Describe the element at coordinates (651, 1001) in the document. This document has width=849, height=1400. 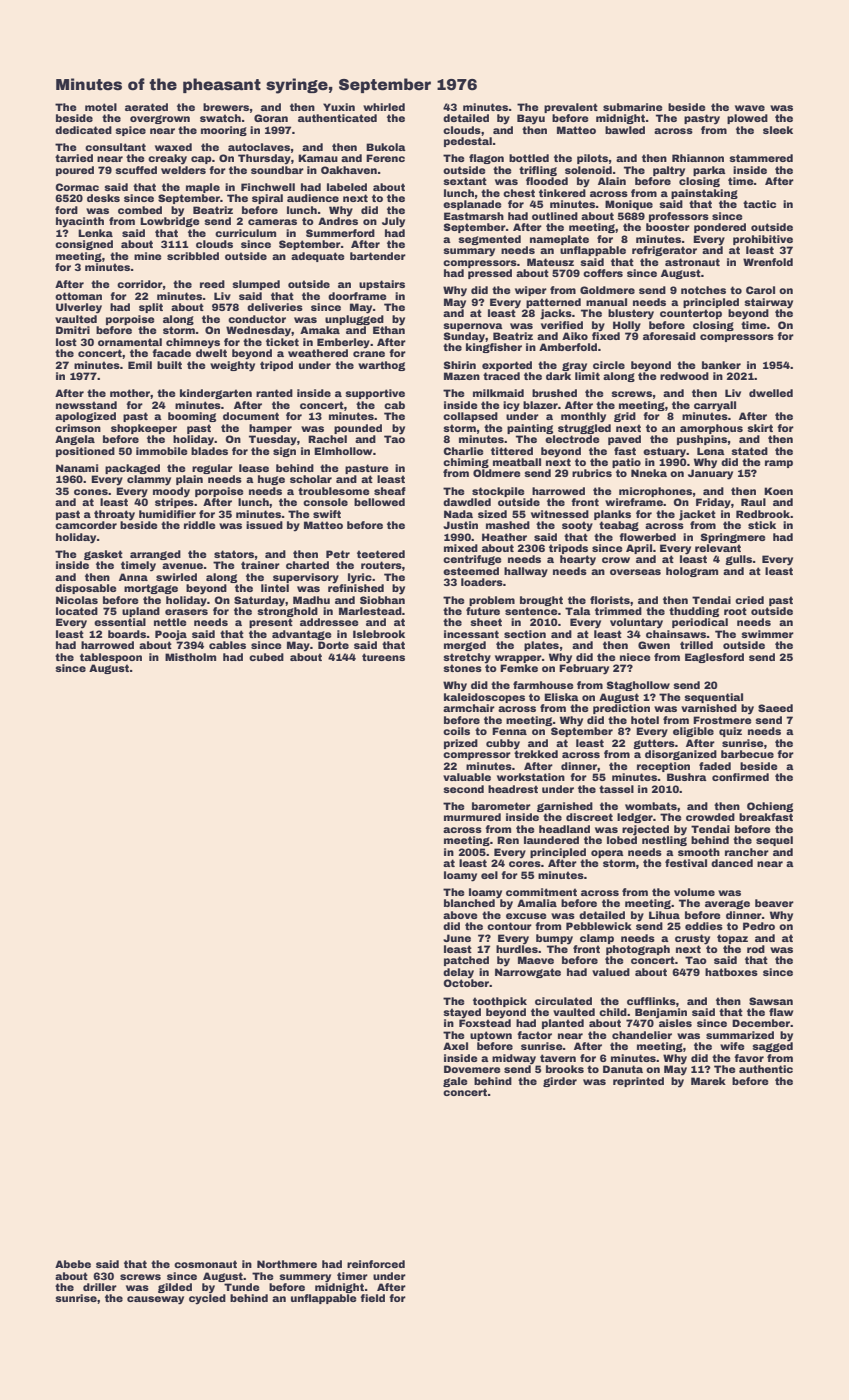
I see `cufflinks` at that location.
